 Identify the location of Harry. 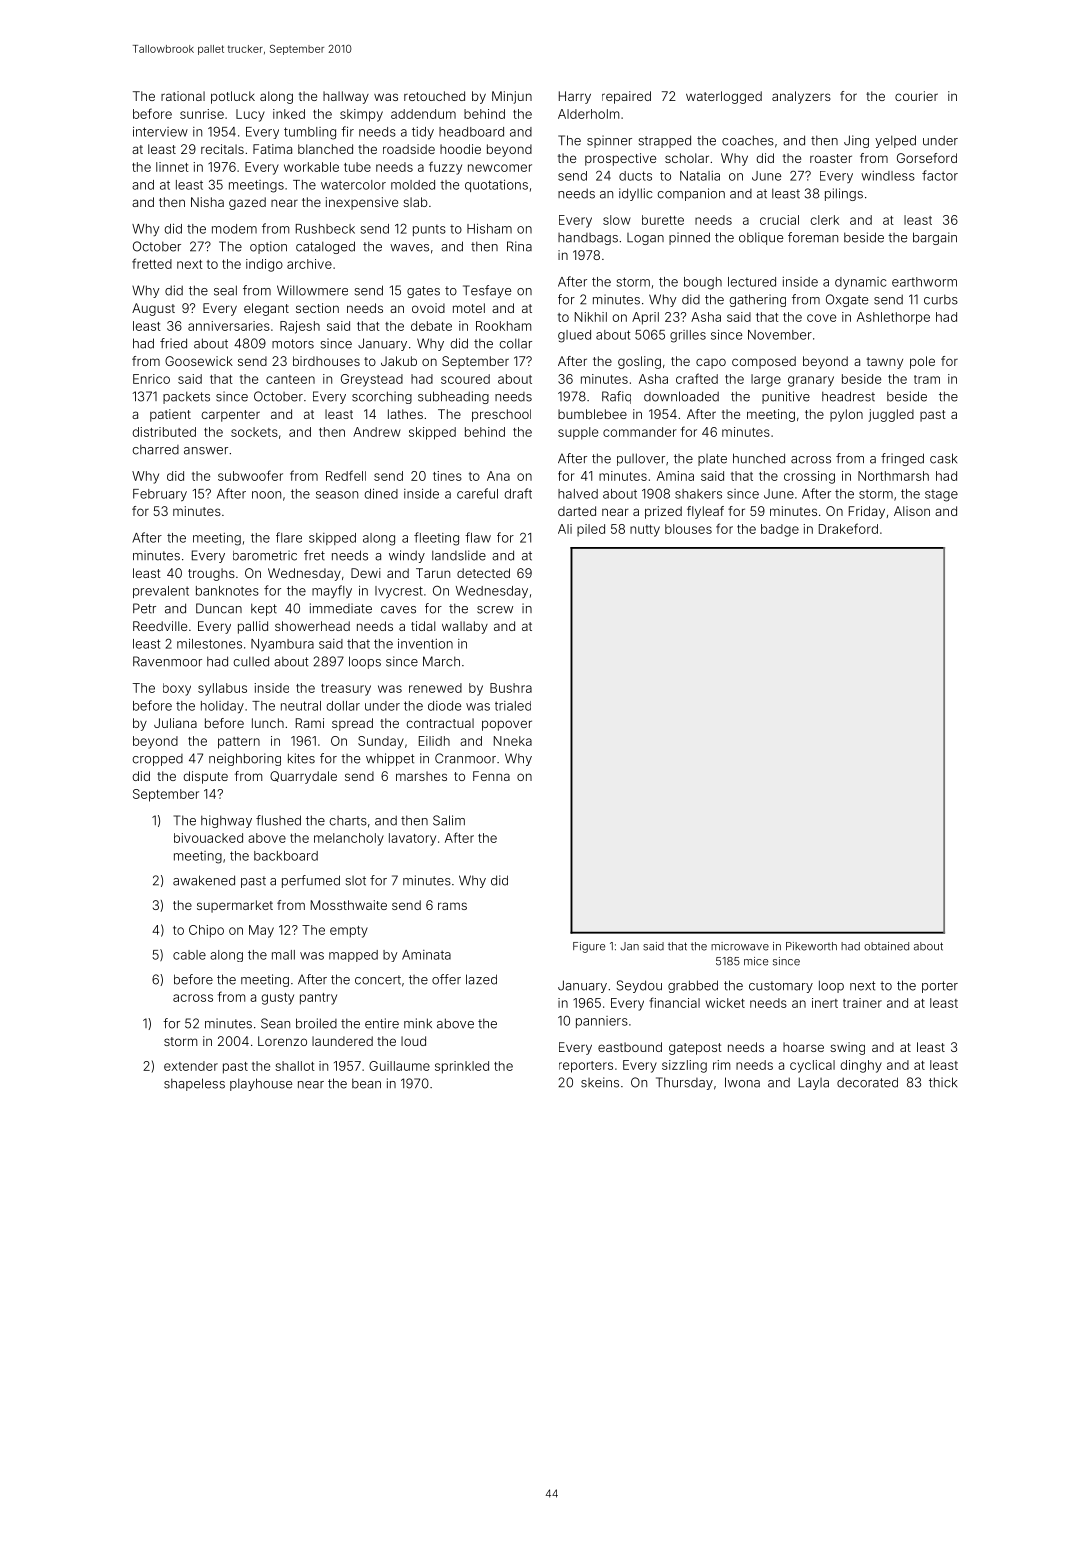
(575, 97).
